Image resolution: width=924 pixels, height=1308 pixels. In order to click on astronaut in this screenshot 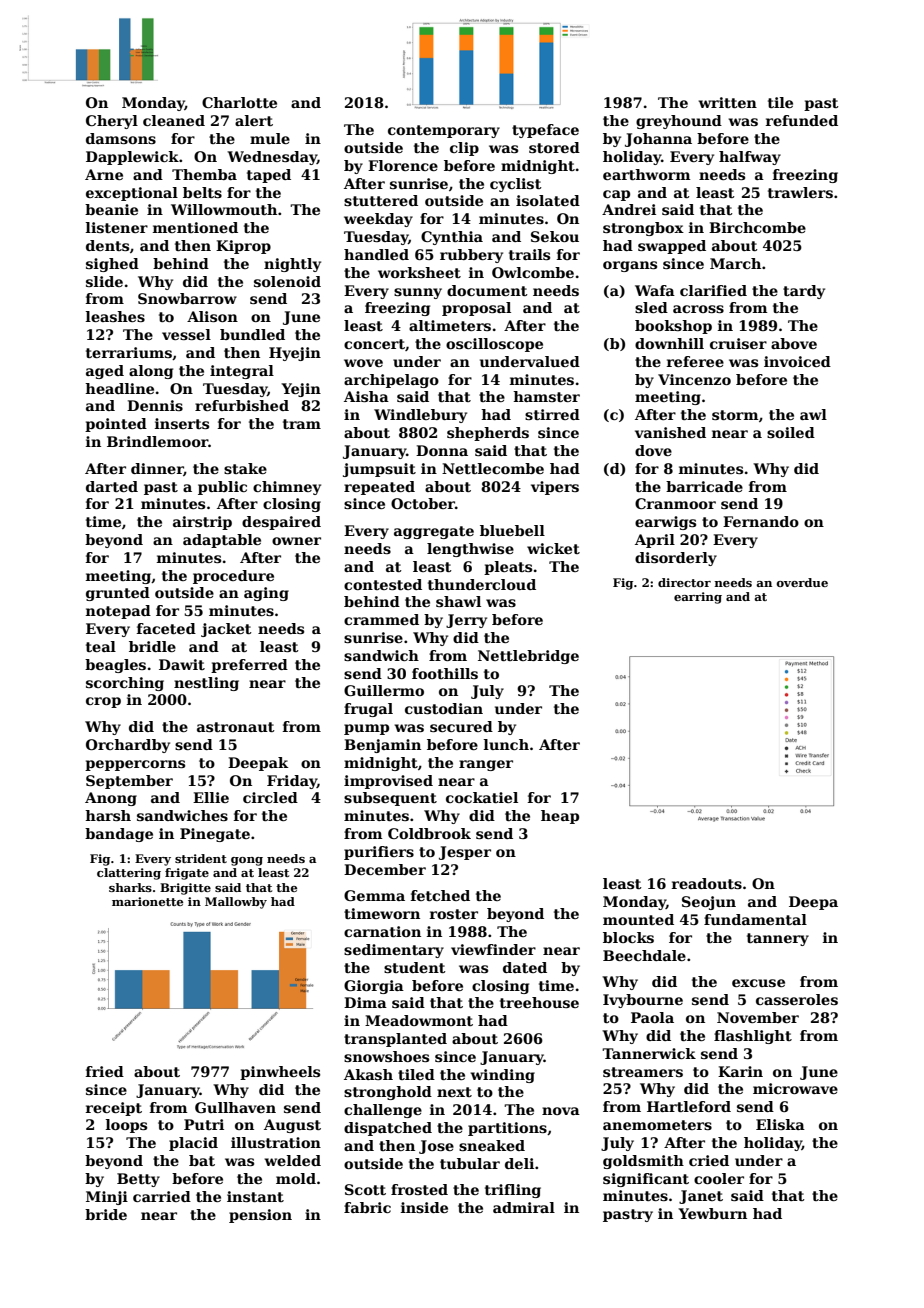, I will do `click(236, 727)`.
